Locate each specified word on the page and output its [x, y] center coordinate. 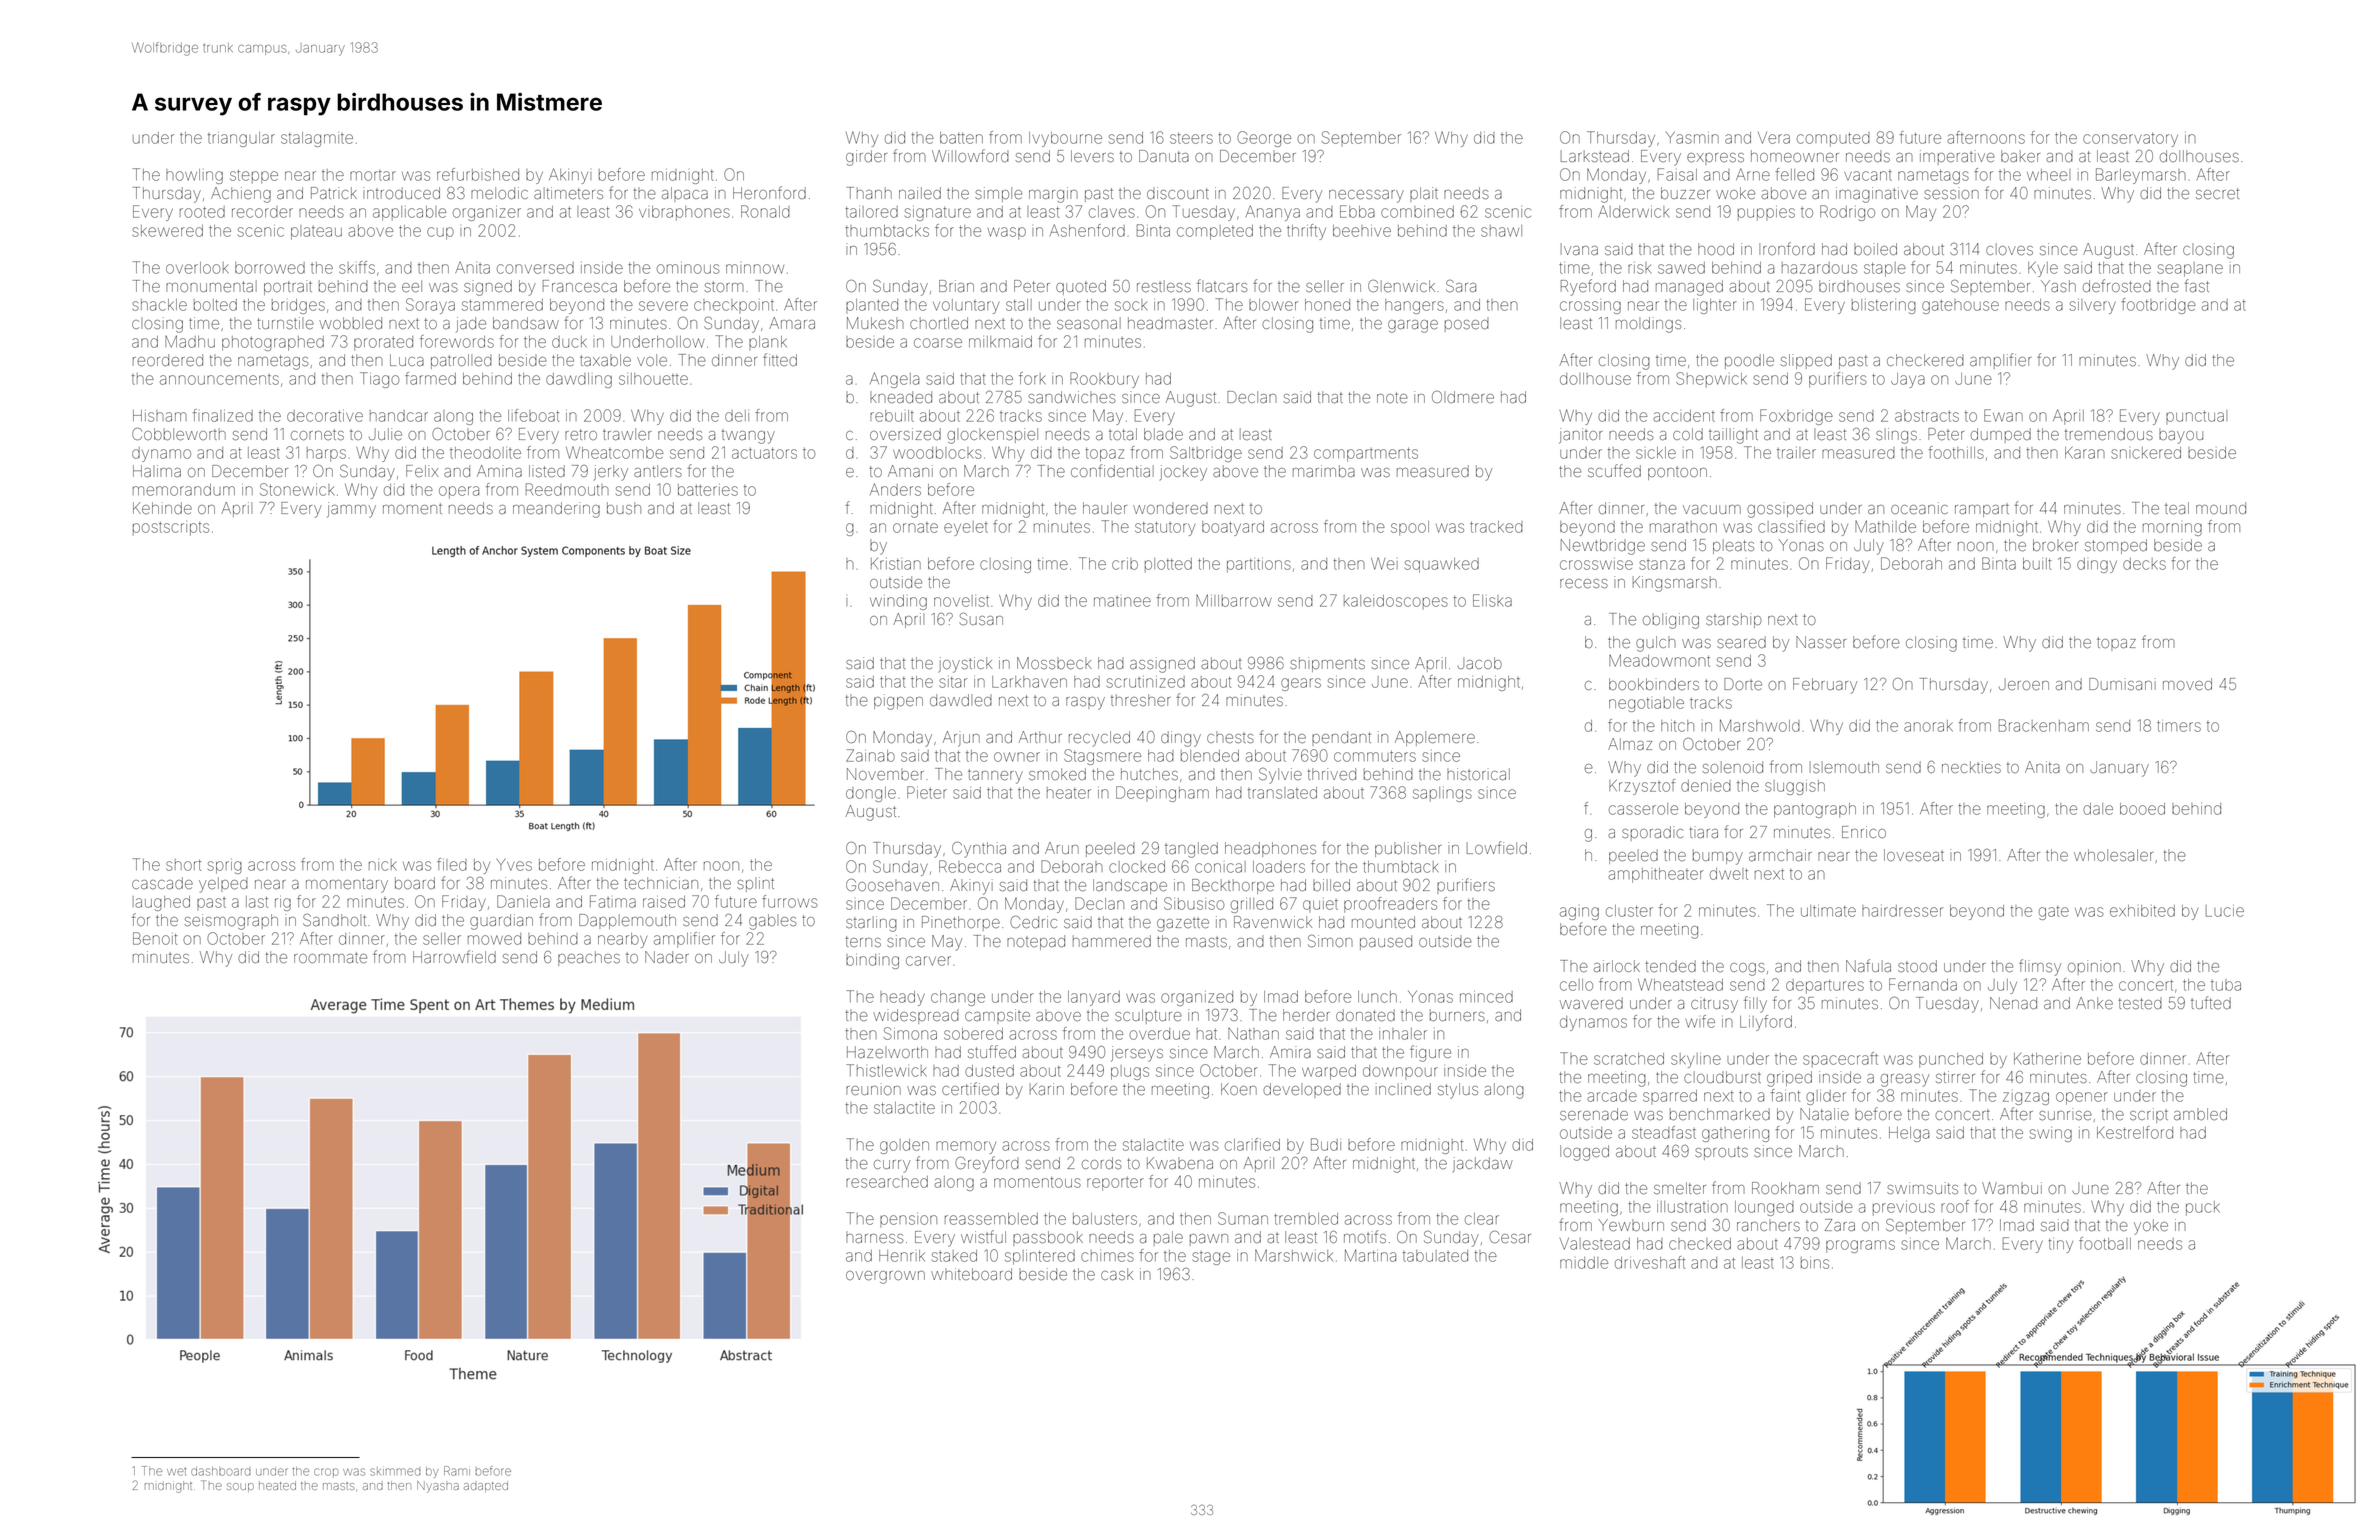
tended [1671, 966]
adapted [486, 1486]
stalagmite [317, 139]
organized [1197, 998]
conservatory [2130, 140]
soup [240, 1487]
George [1264, 139]
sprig [225, 866]
